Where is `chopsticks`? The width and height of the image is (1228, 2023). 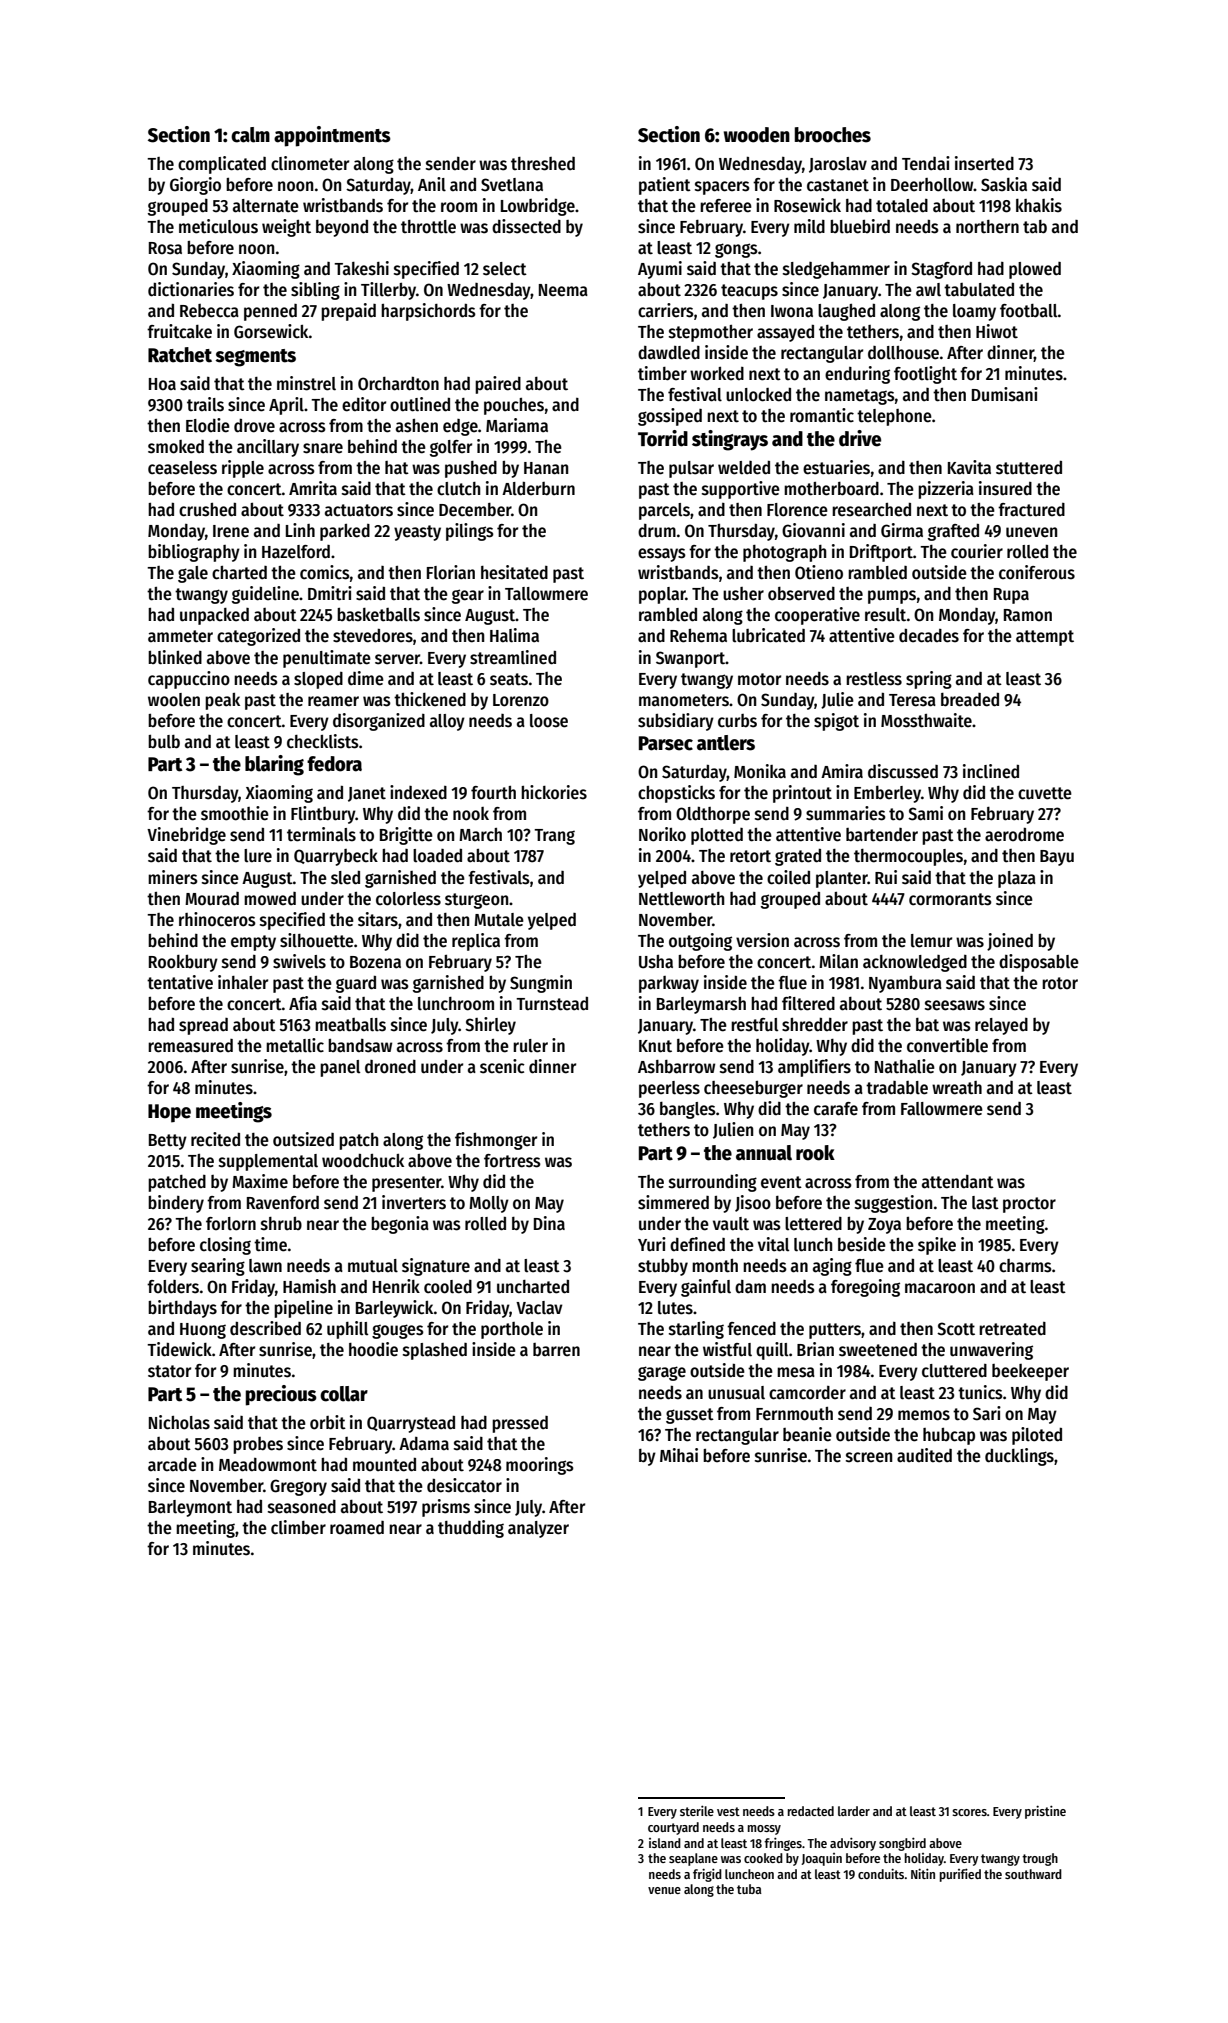 chopsticks is located at coordinates (676, 794).
